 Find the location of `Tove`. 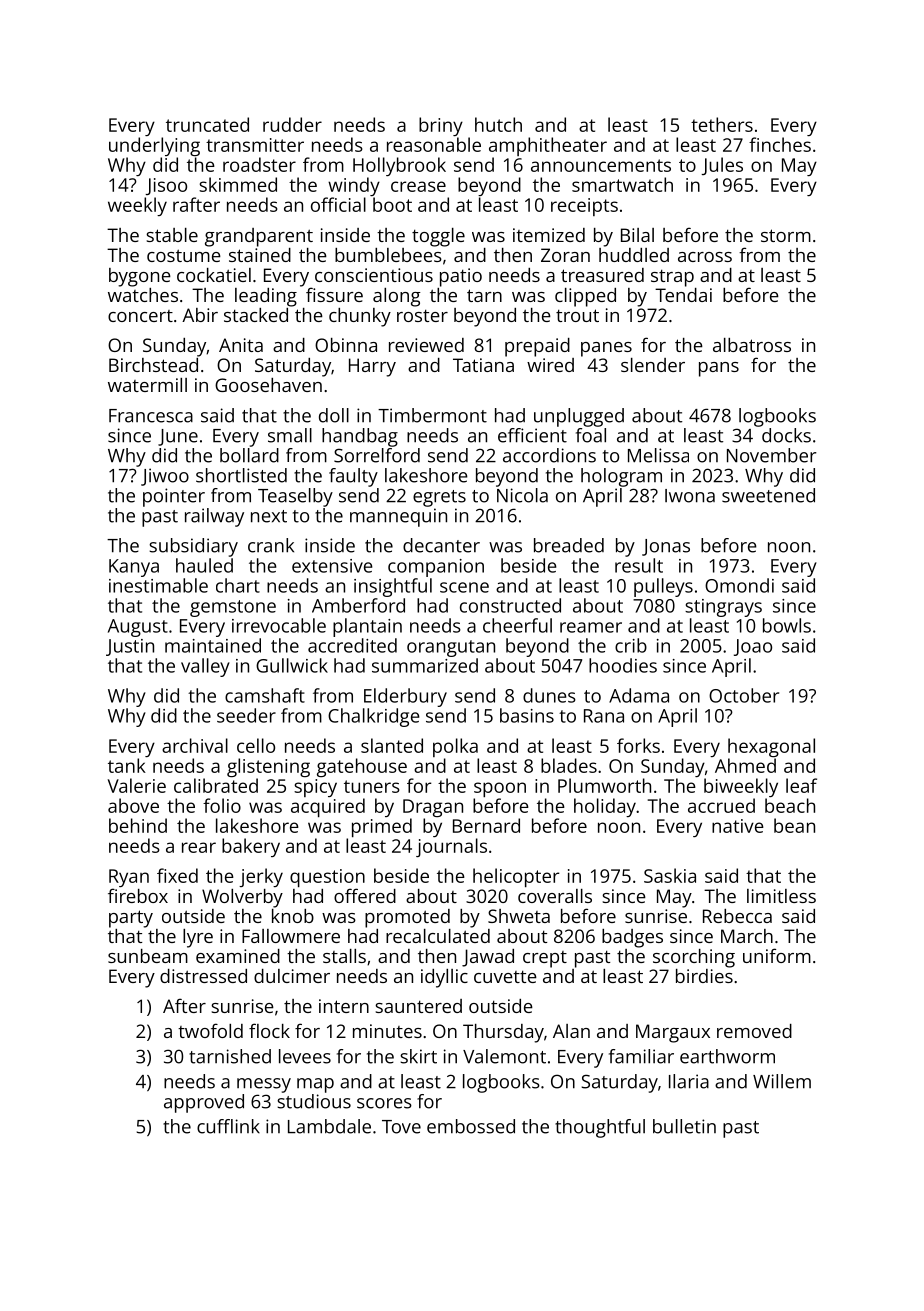

Tove is located at coordinates (401, 1127).
